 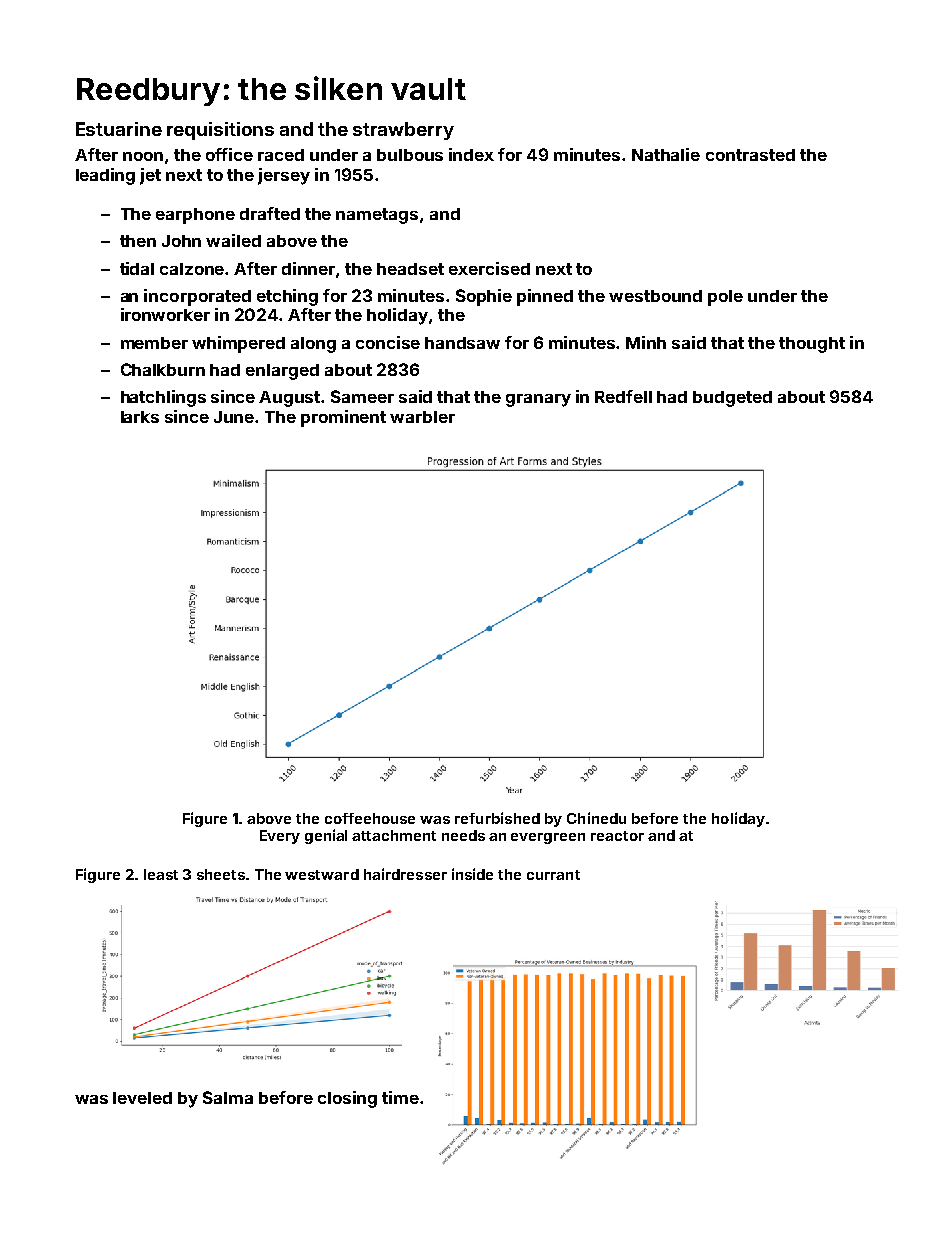 I want to click on contrasted, so click(x=750, y=155).
